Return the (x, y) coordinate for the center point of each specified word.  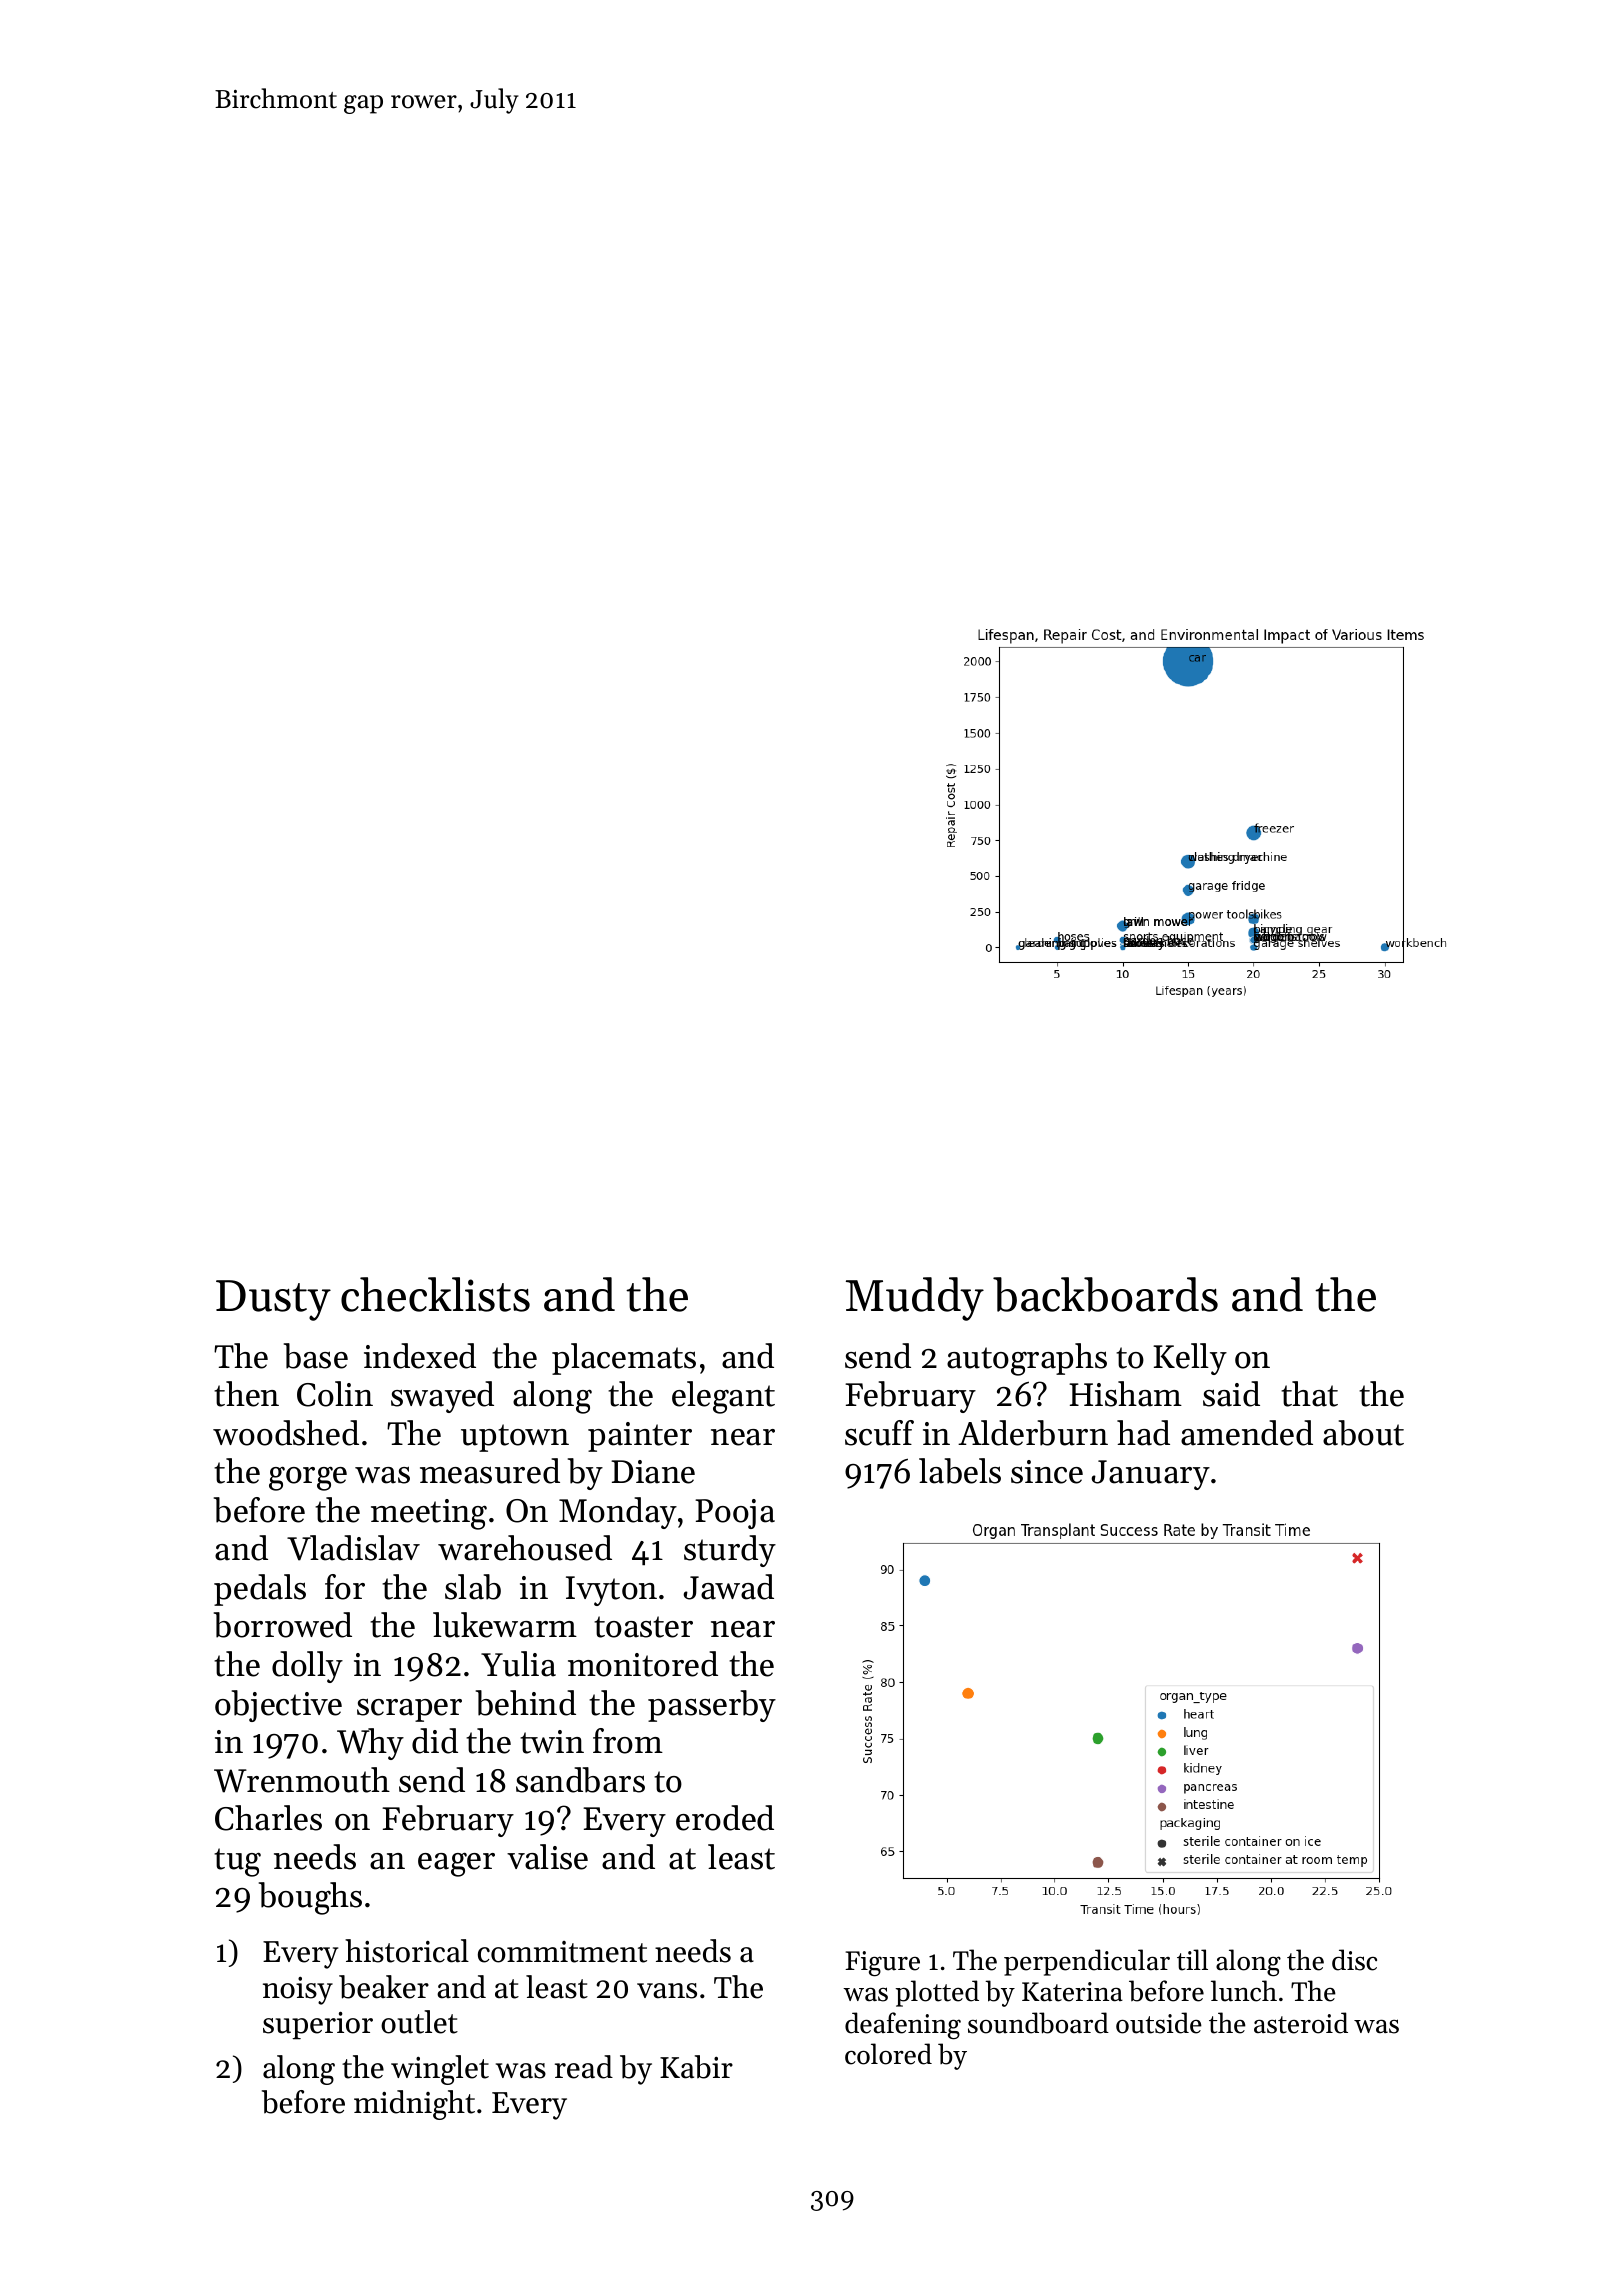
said (1231, 1394)
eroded (725, 1818)
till (1192, 1960)
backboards (1105, 1294)
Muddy (915, 1299)
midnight (414, 2105)
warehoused (525, 1548)
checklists (435, 1294)
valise (547, 1857)
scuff (879, 1433)
